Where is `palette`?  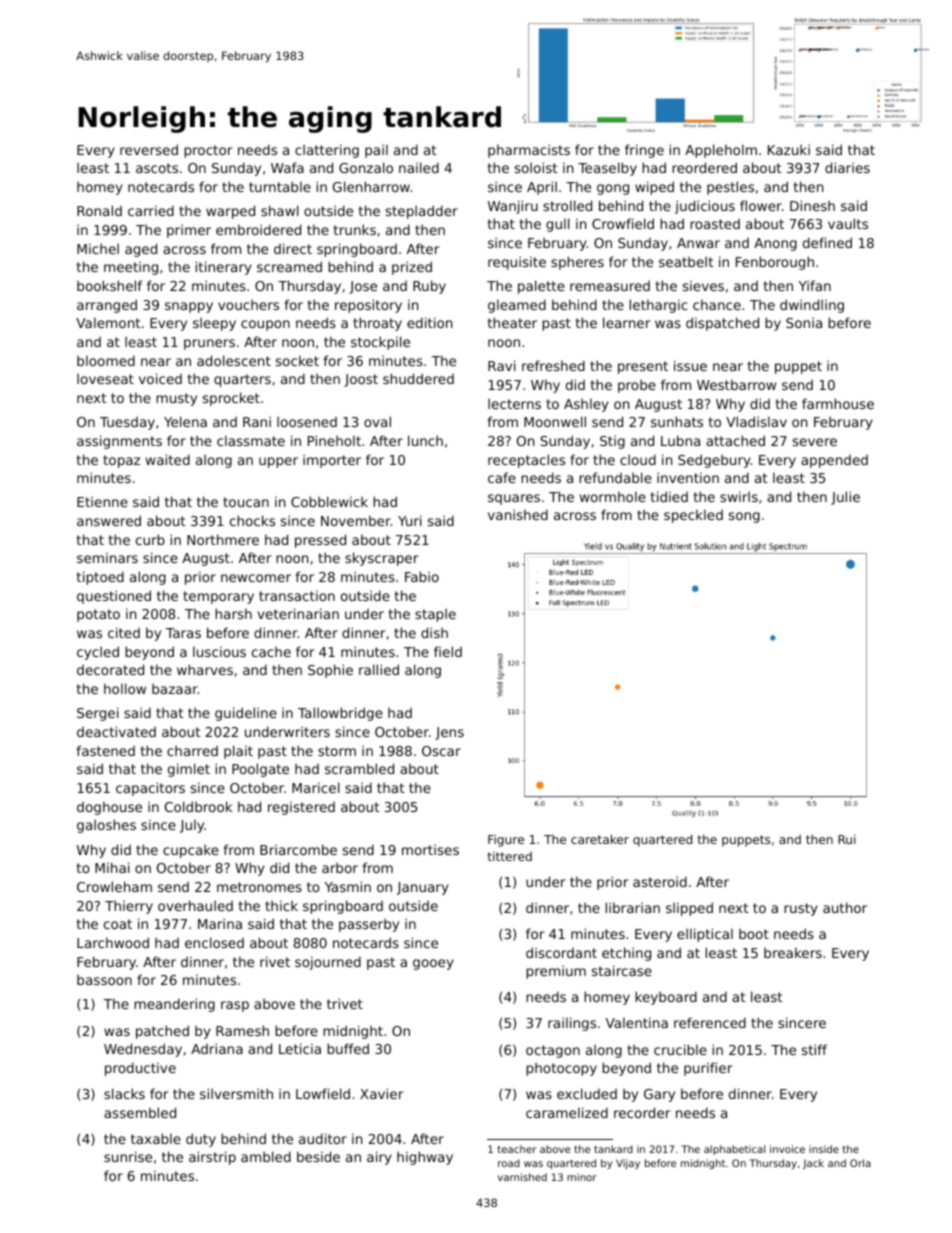
palette is located at coordinates (541, 287).
